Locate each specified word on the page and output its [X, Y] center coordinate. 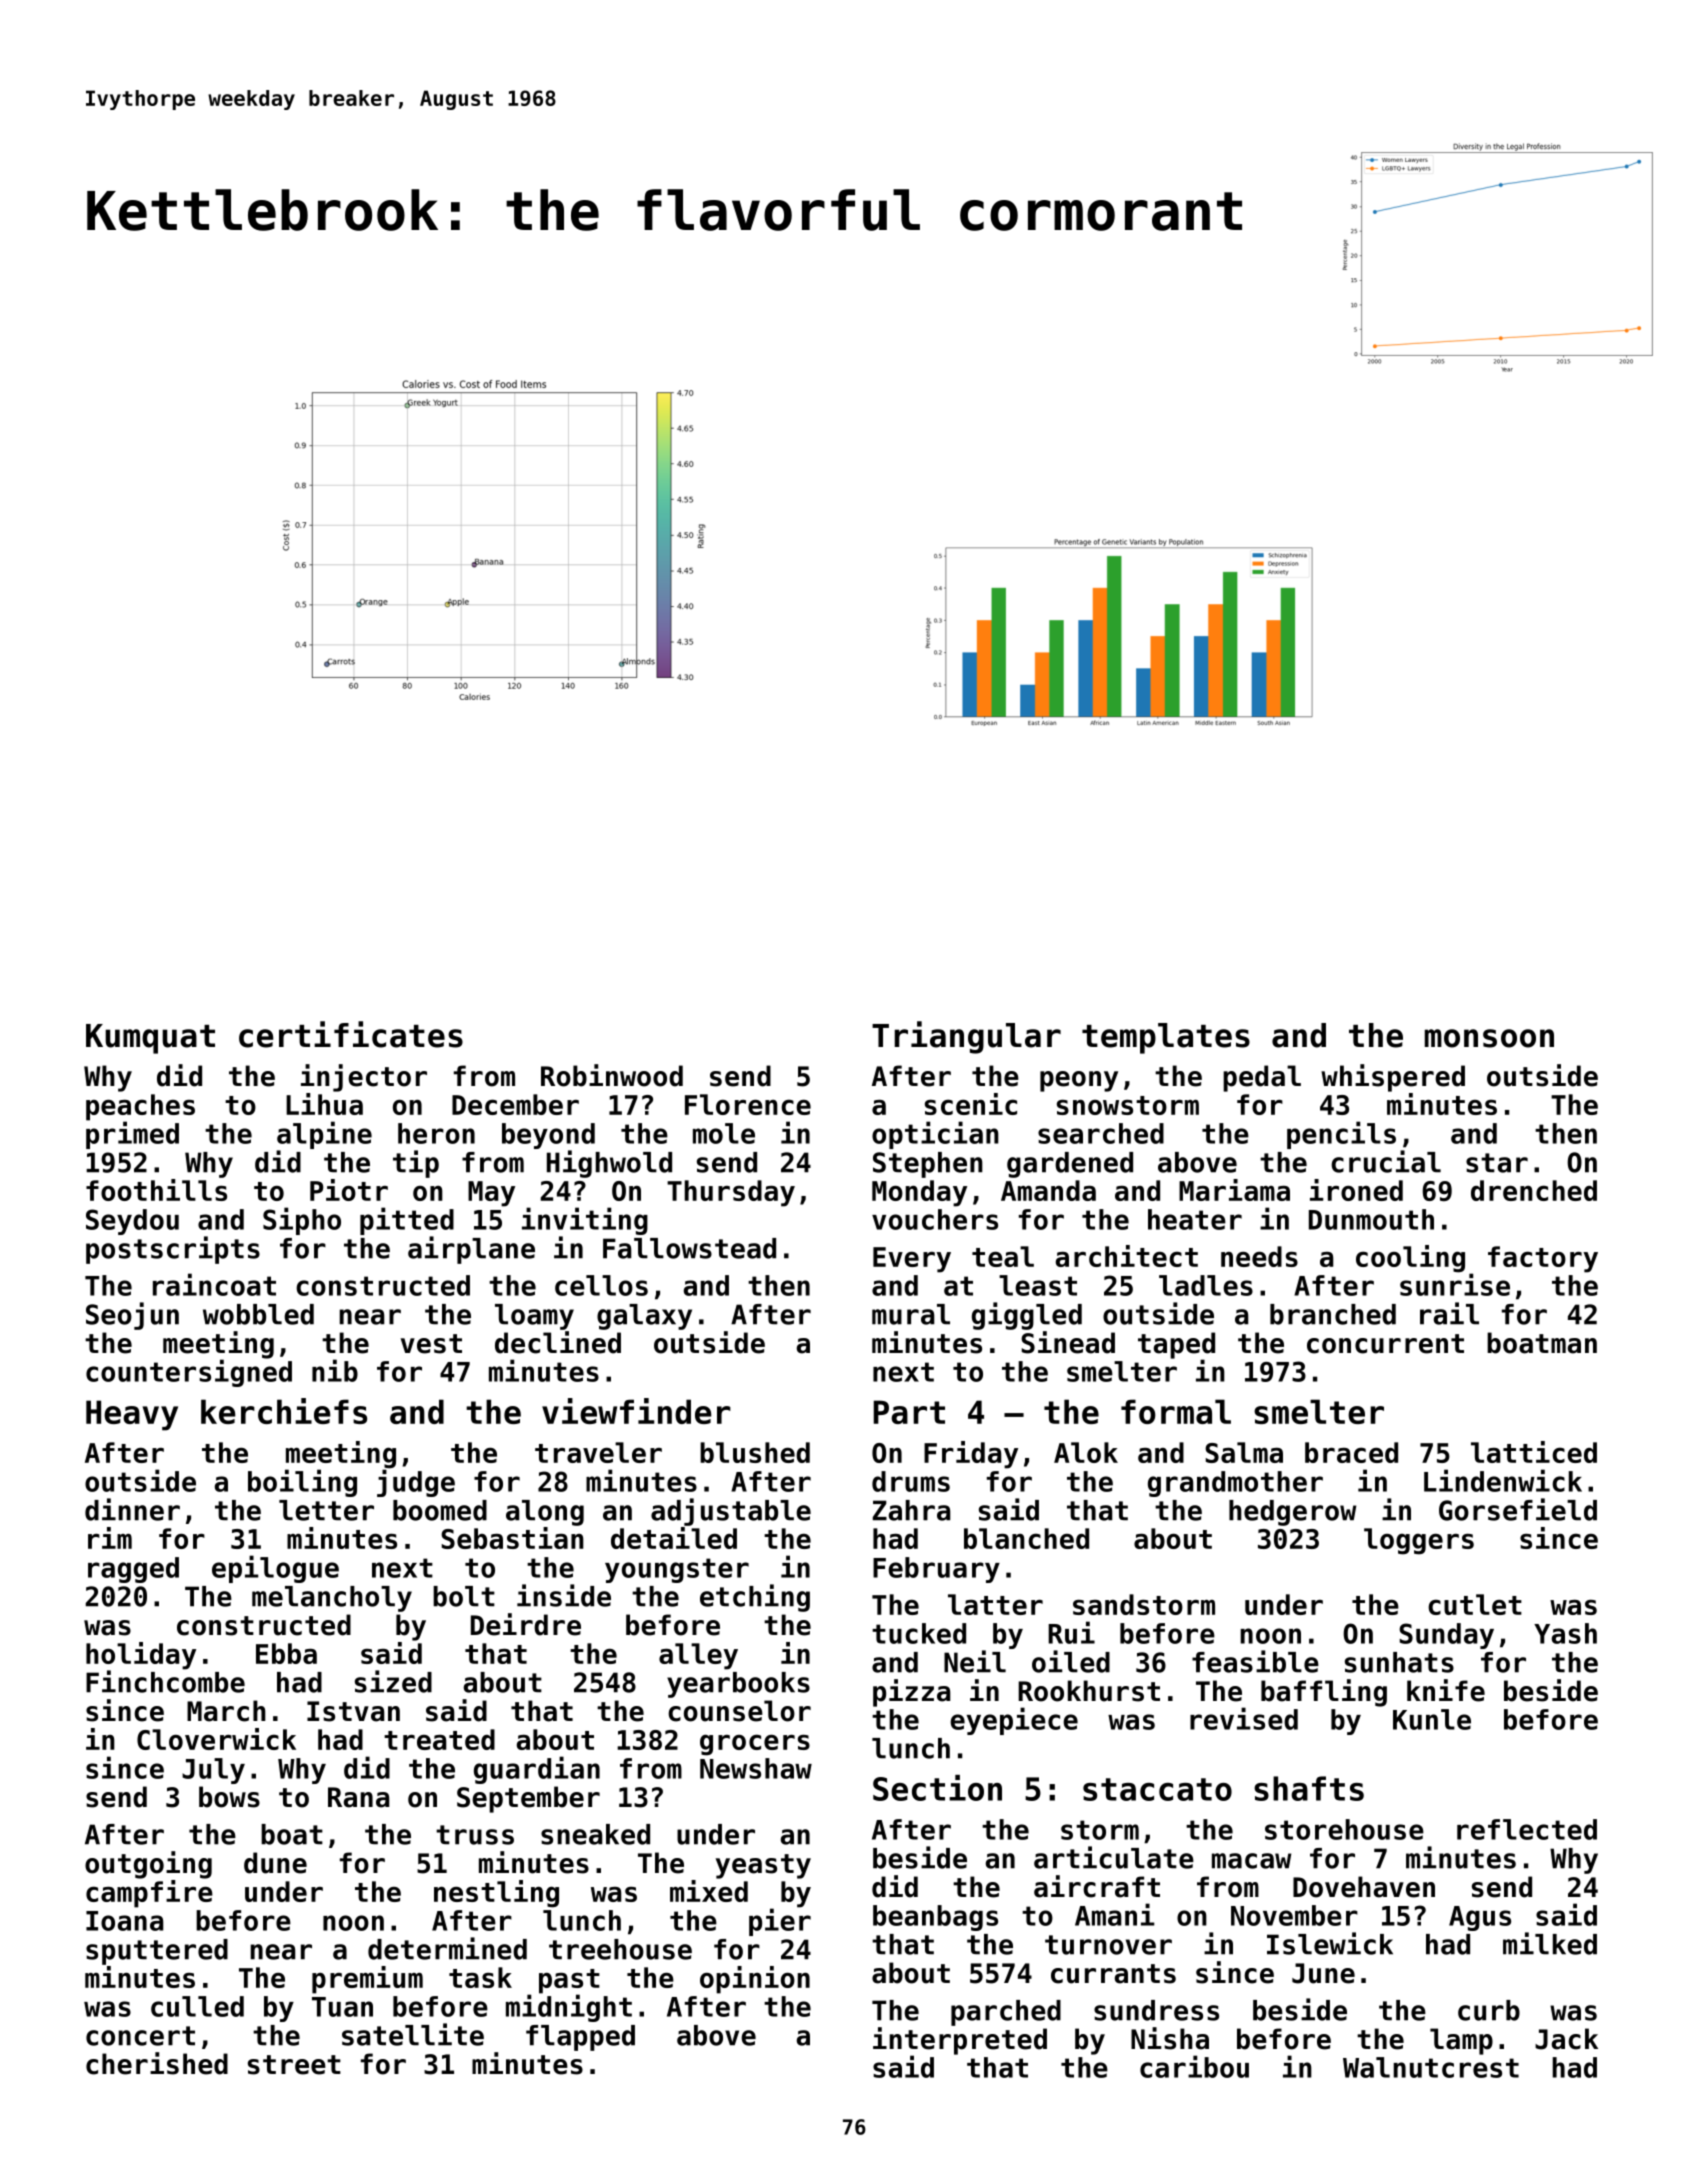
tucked [919, 1633]
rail [1449, 1313]
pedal [1262, 1078]
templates [1166, 1038]
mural [911, 1314]
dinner [132, 1509]
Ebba [286, 1653]
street [294, 2065]
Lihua [324, 1104]
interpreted [960, 2041]
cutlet [1475, 1604]
